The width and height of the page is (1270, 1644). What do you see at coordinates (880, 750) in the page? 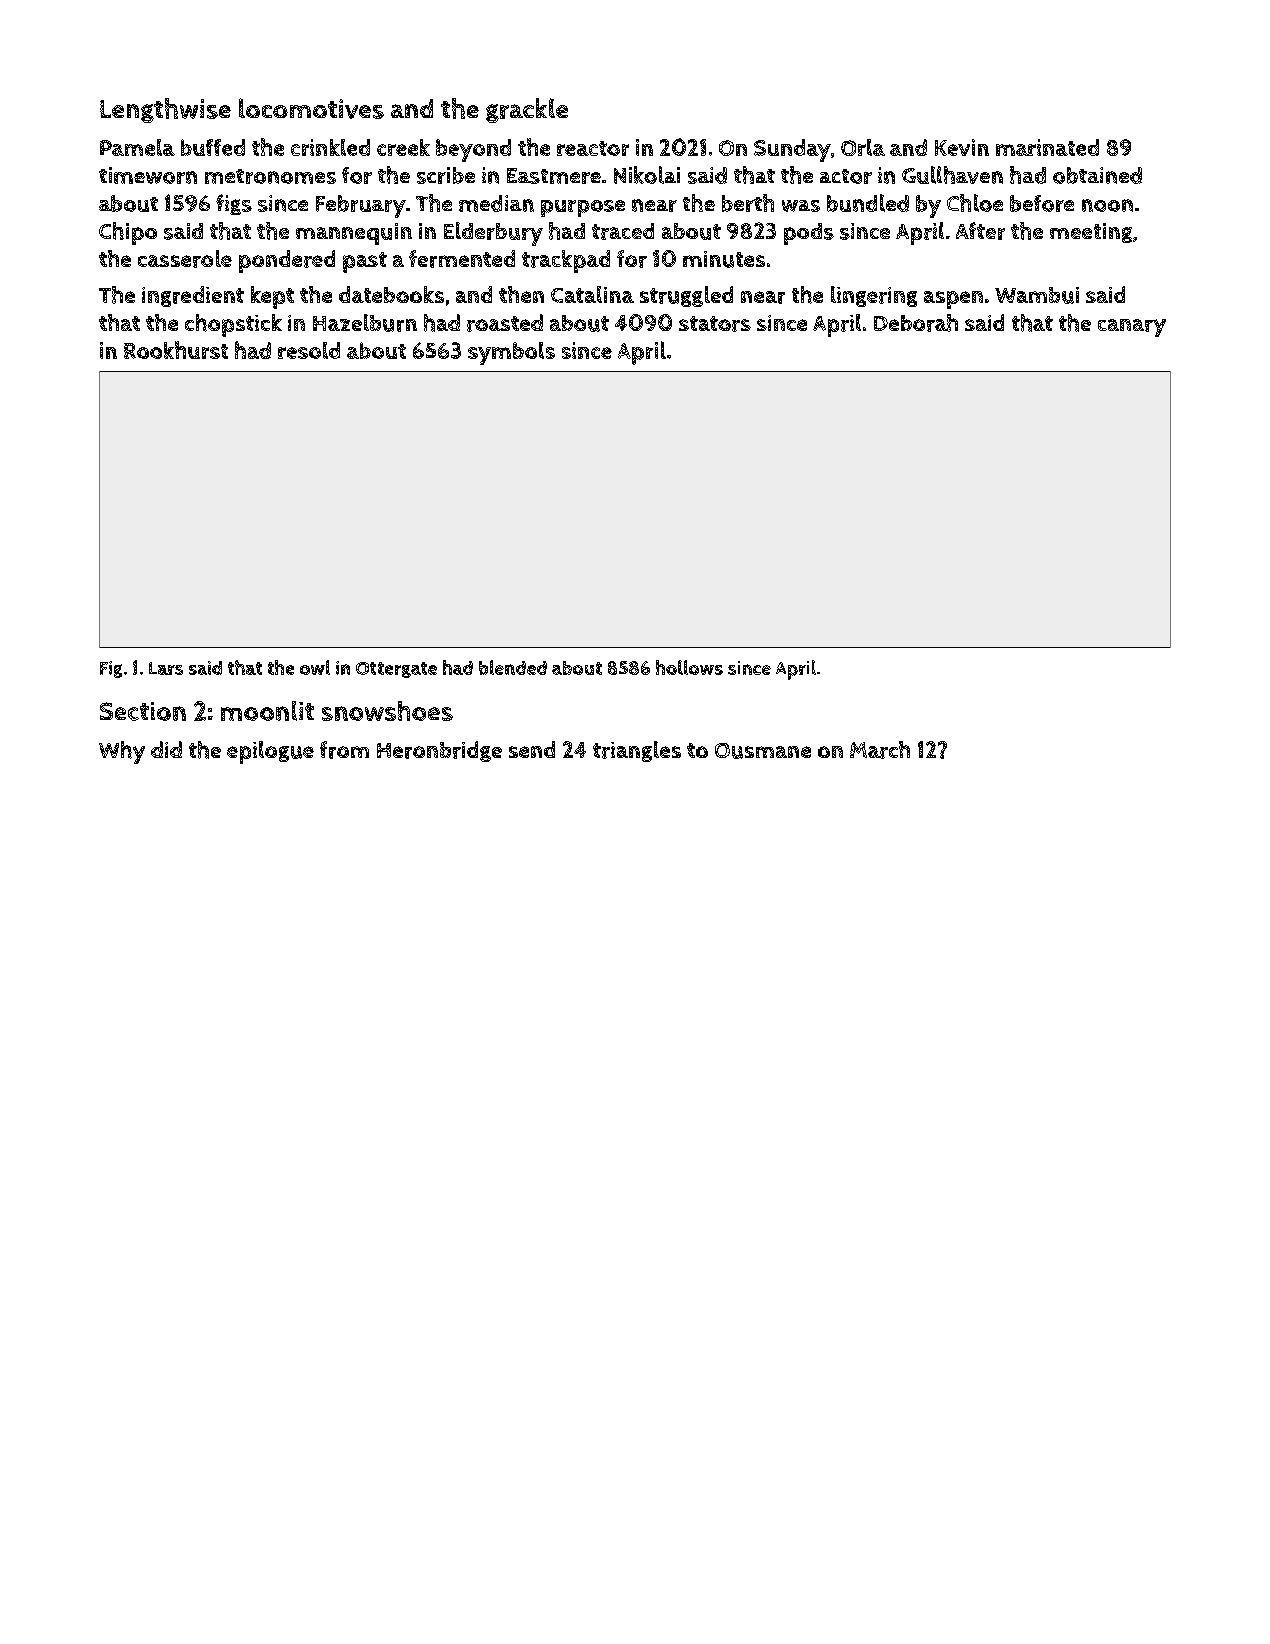
I see `March` at bounding box center [880, 750].
